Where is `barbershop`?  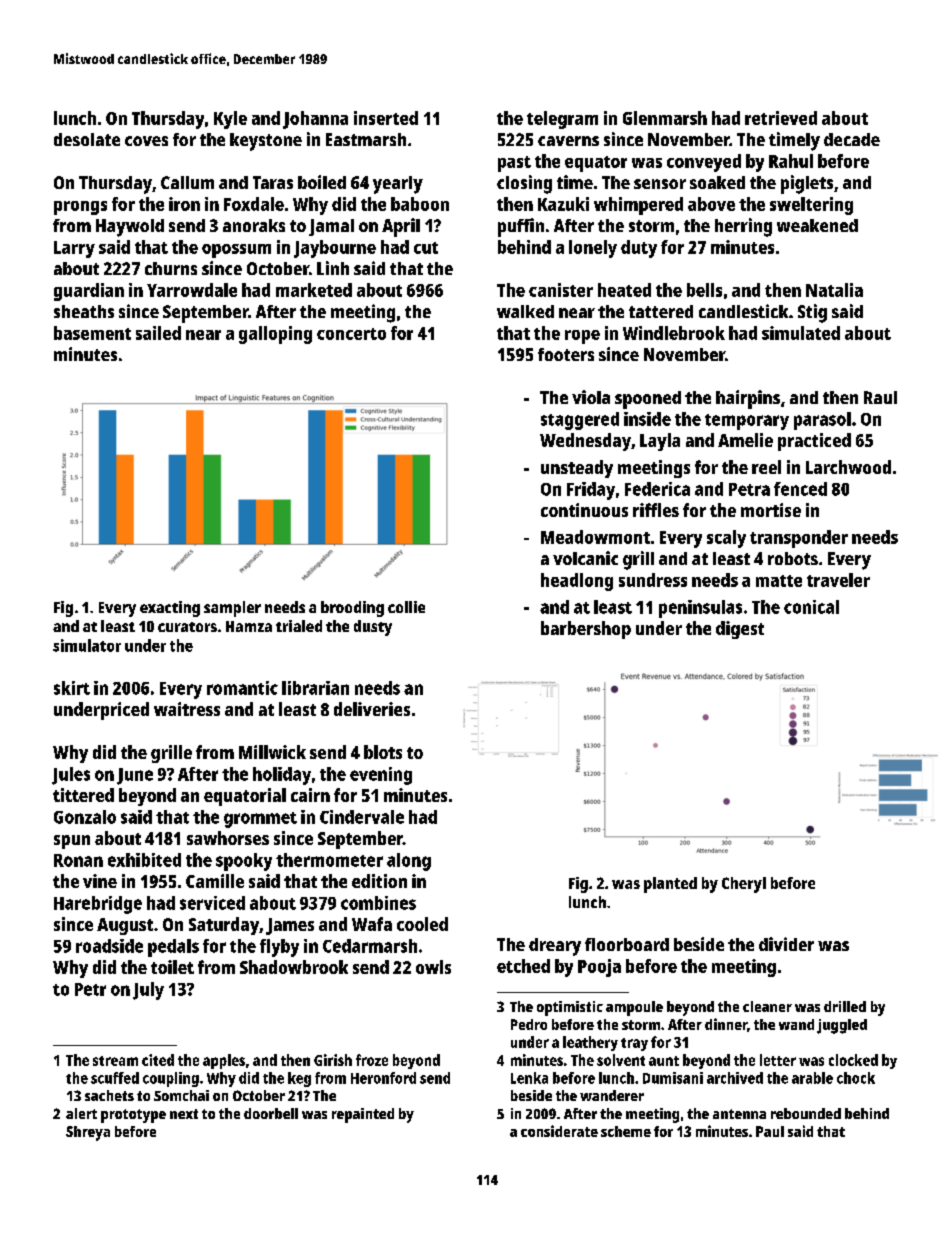
barbershop is located at coordinates (586, 630).
